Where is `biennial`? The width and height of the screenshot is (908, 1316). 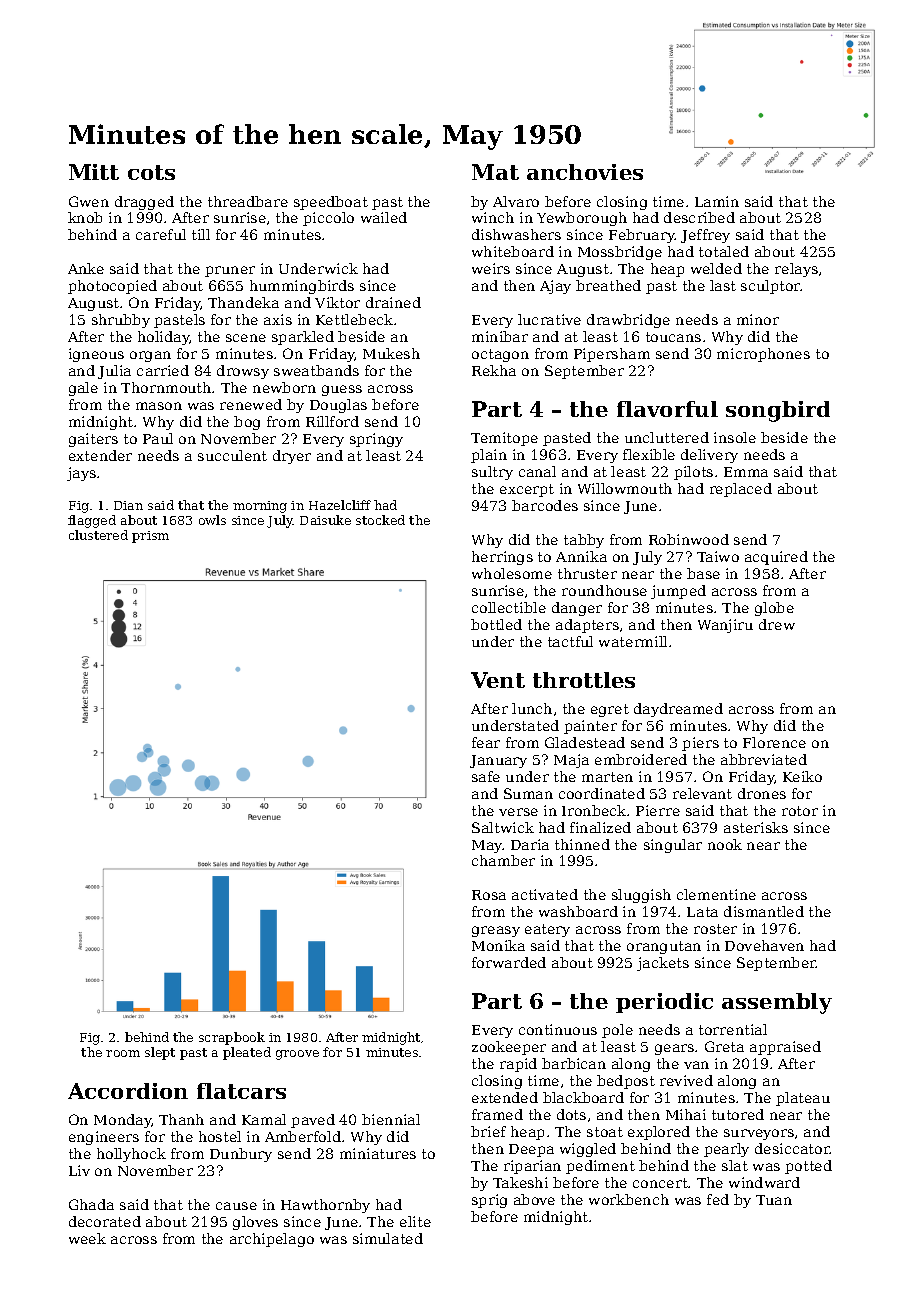 biennial is located at coordinates (391, 1119).
